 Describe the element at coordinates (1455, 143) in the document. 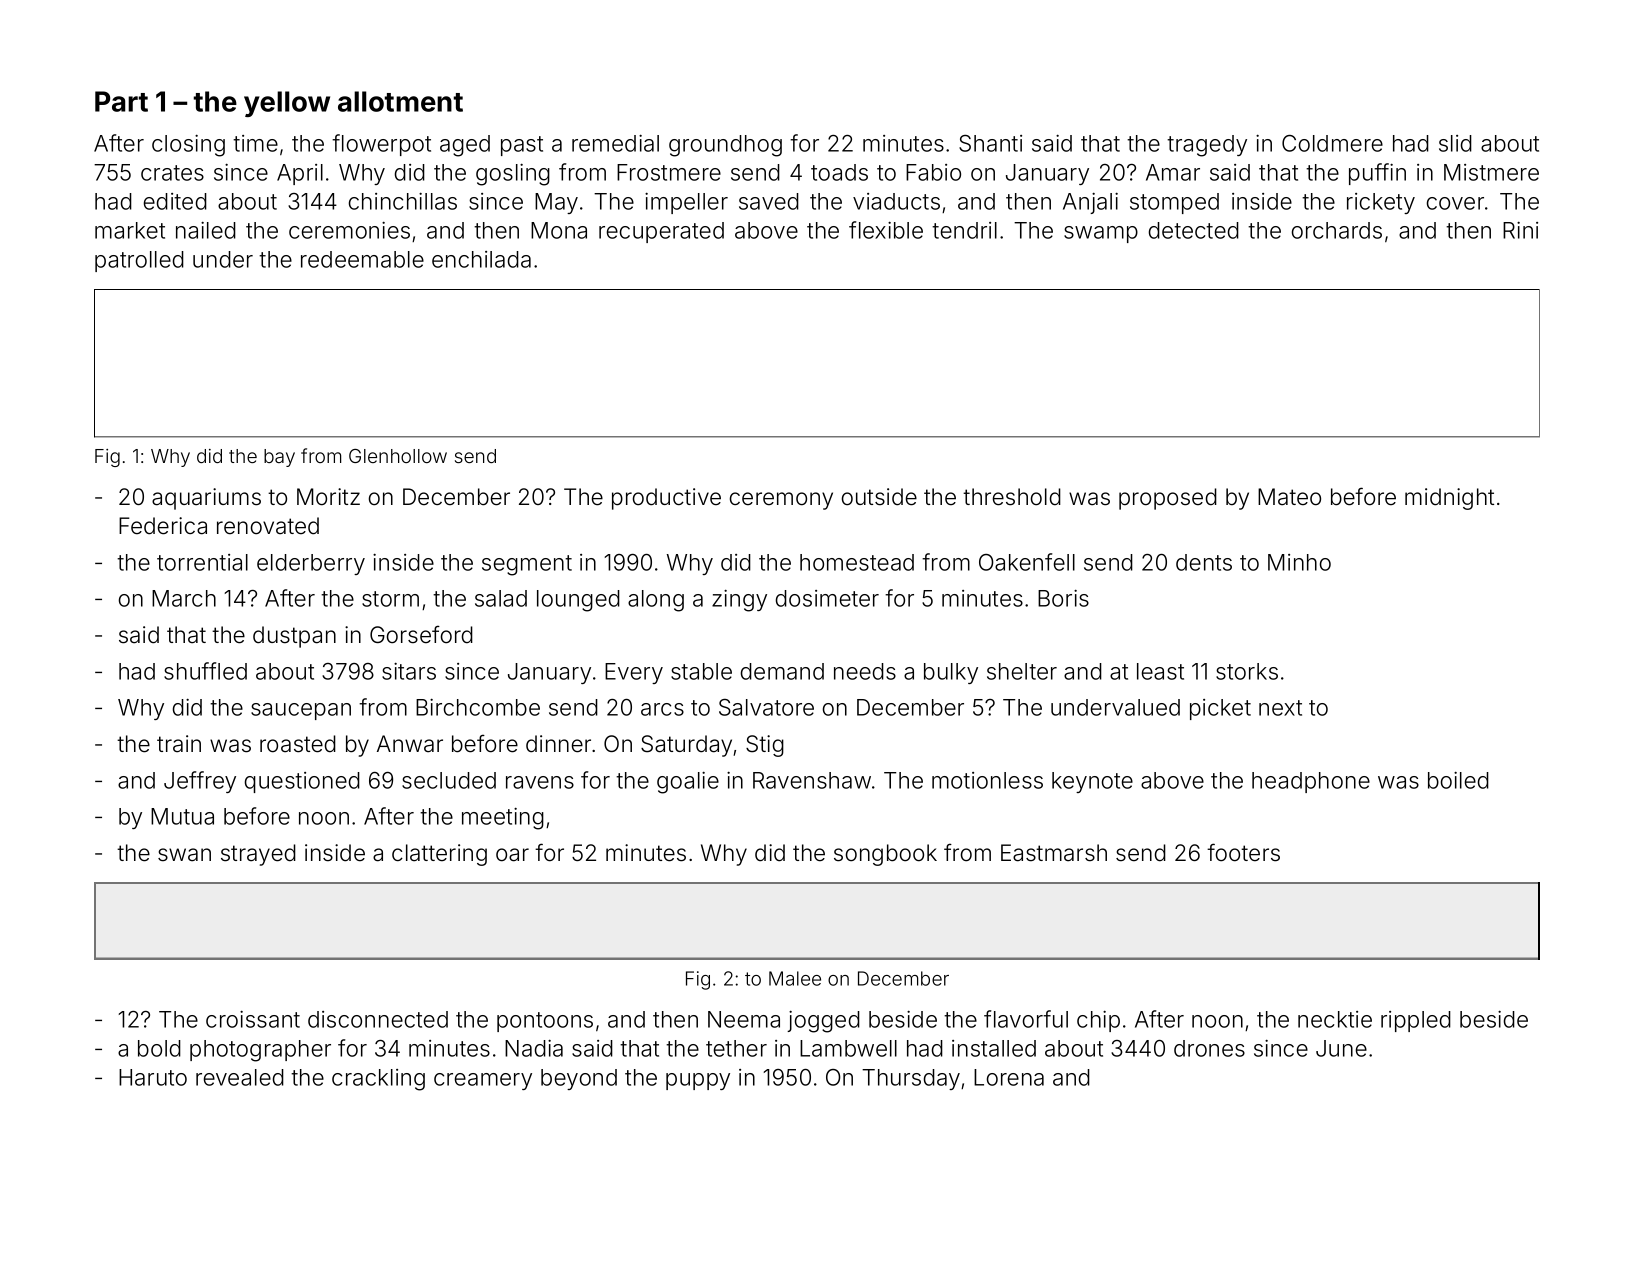

I see `slid` at that location.
